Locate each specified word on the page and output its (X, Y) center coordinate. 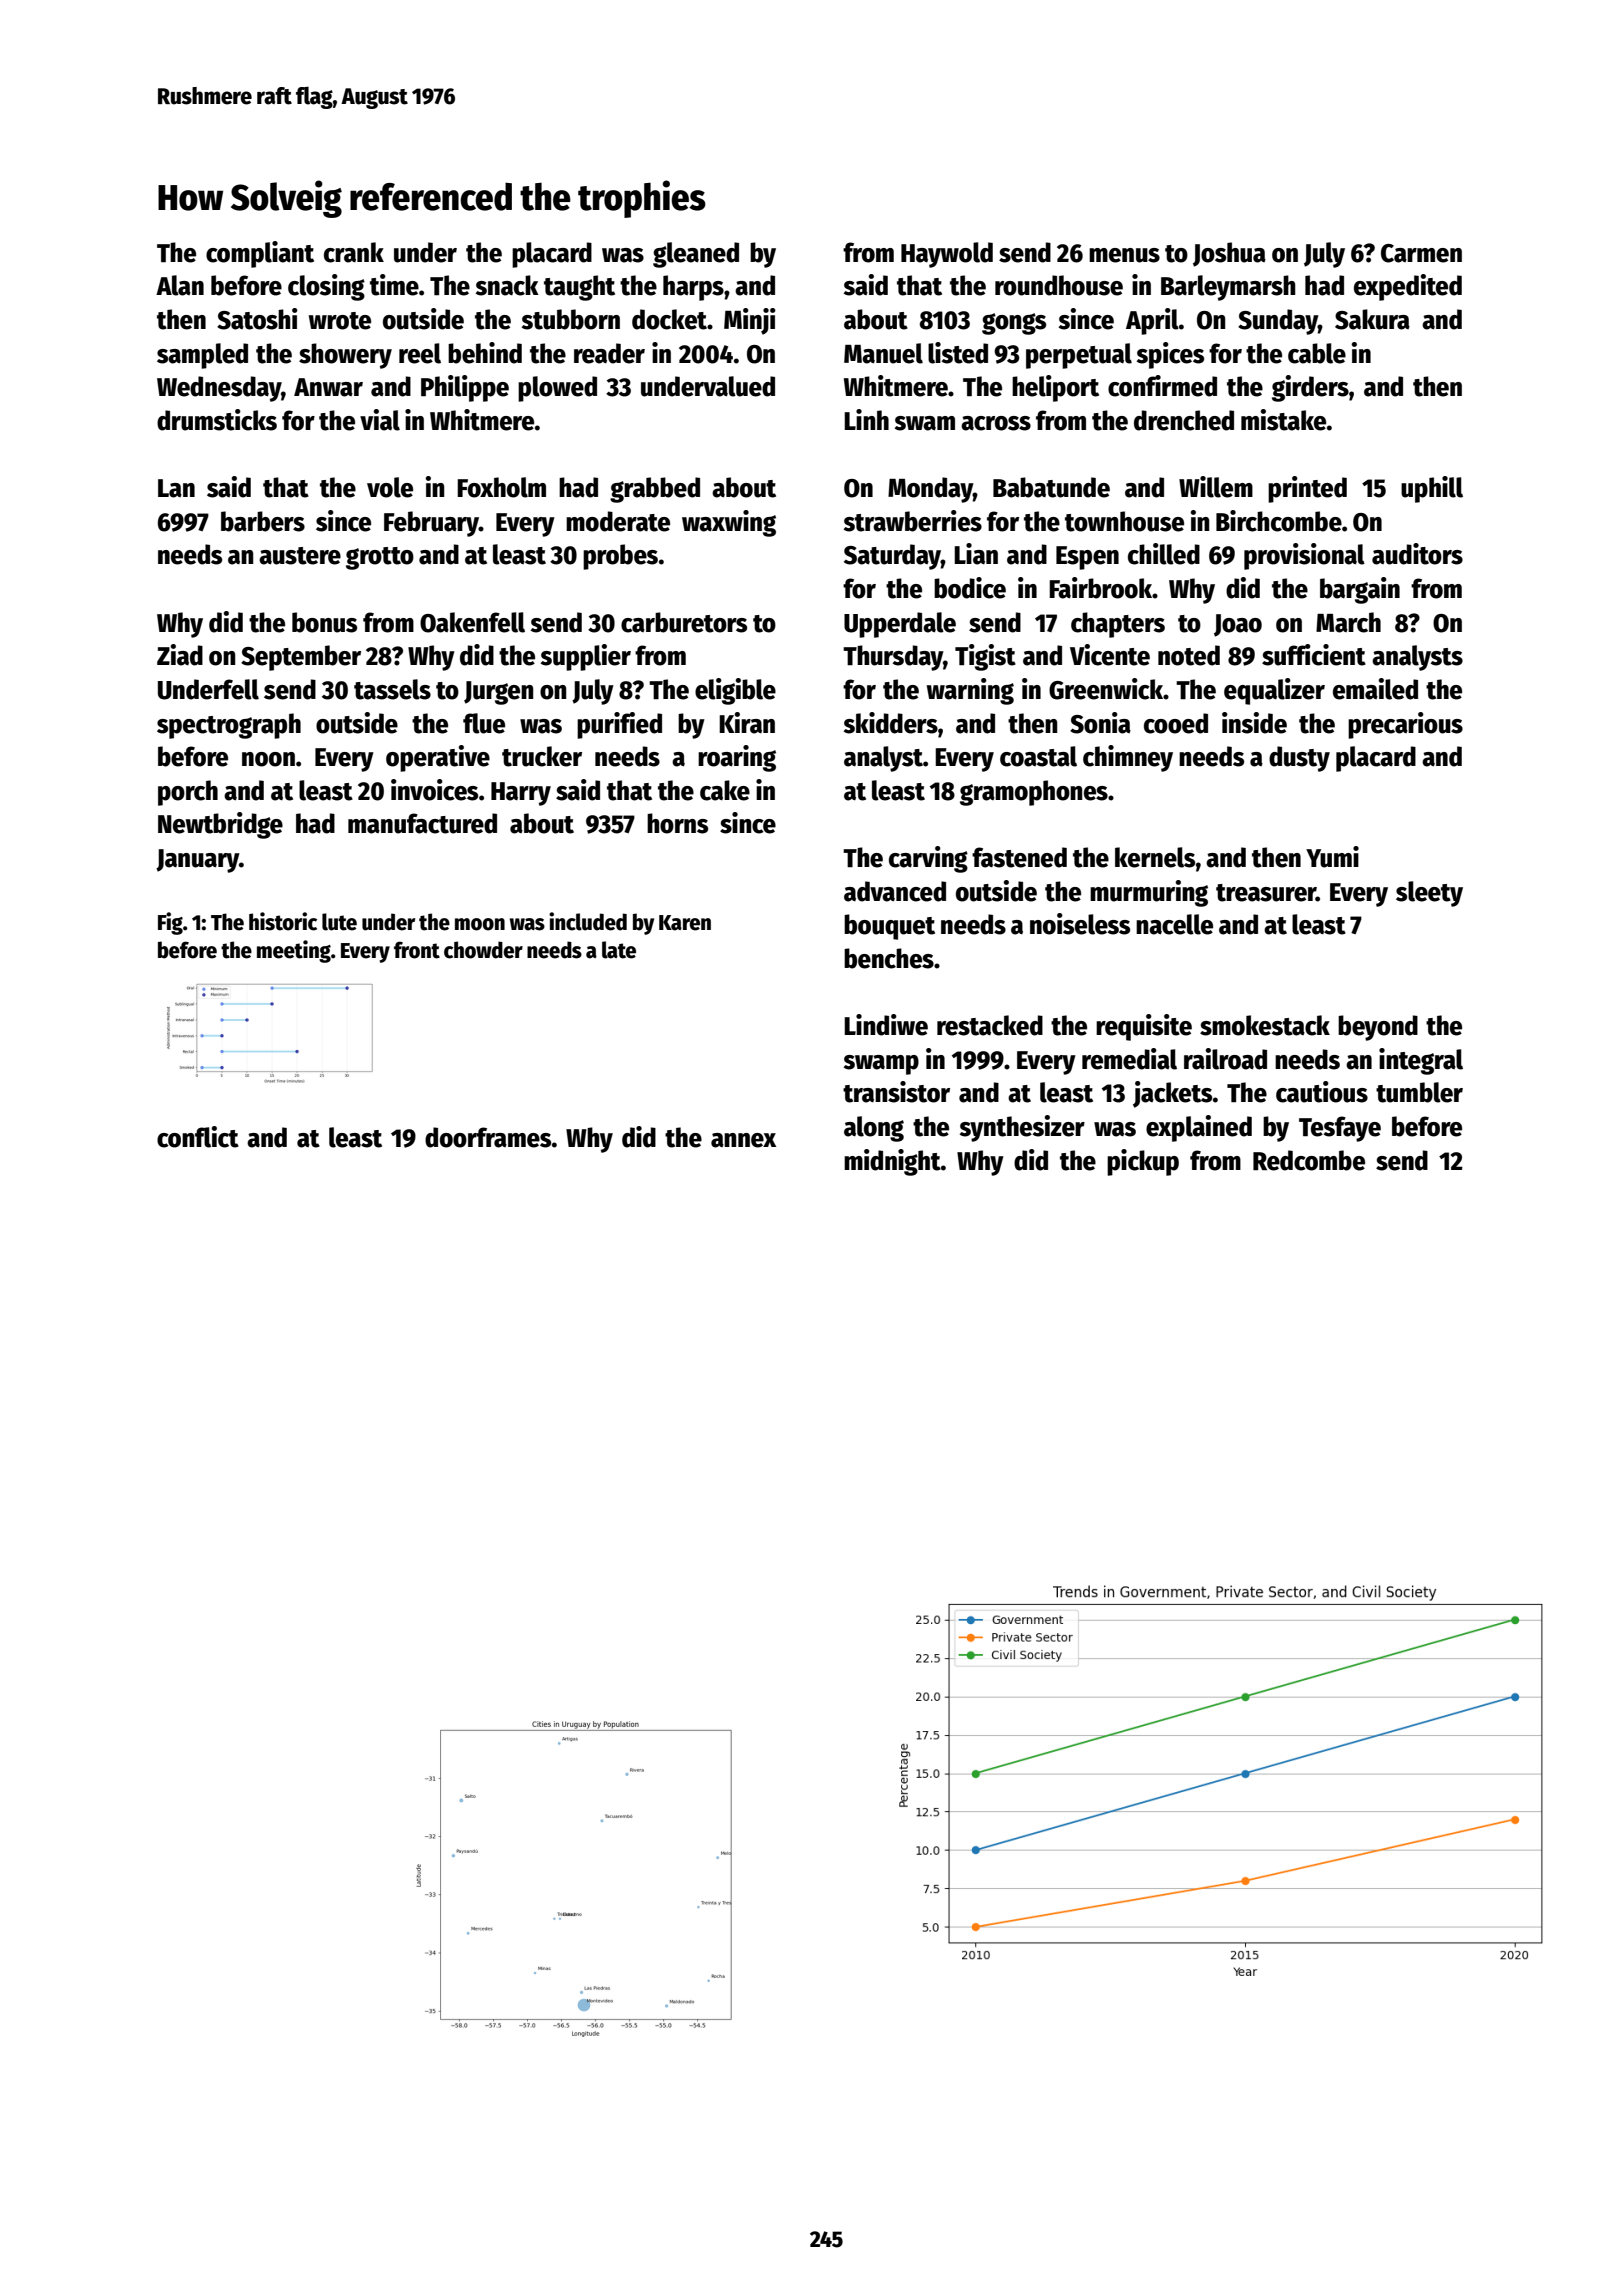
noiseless (1080, 924)
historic (283, 921)
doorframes (488, 1137)
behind (485, 353)
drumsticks (217, 420)
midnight (892, 1162)
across (996, 423)
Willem (1216, 487)
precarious (1405, 725)
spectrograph (229, 726)
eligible (735, 691)
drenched (1184, 420)
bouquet (889, 927)
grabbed (655, 490)
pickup (1143, 1162)
